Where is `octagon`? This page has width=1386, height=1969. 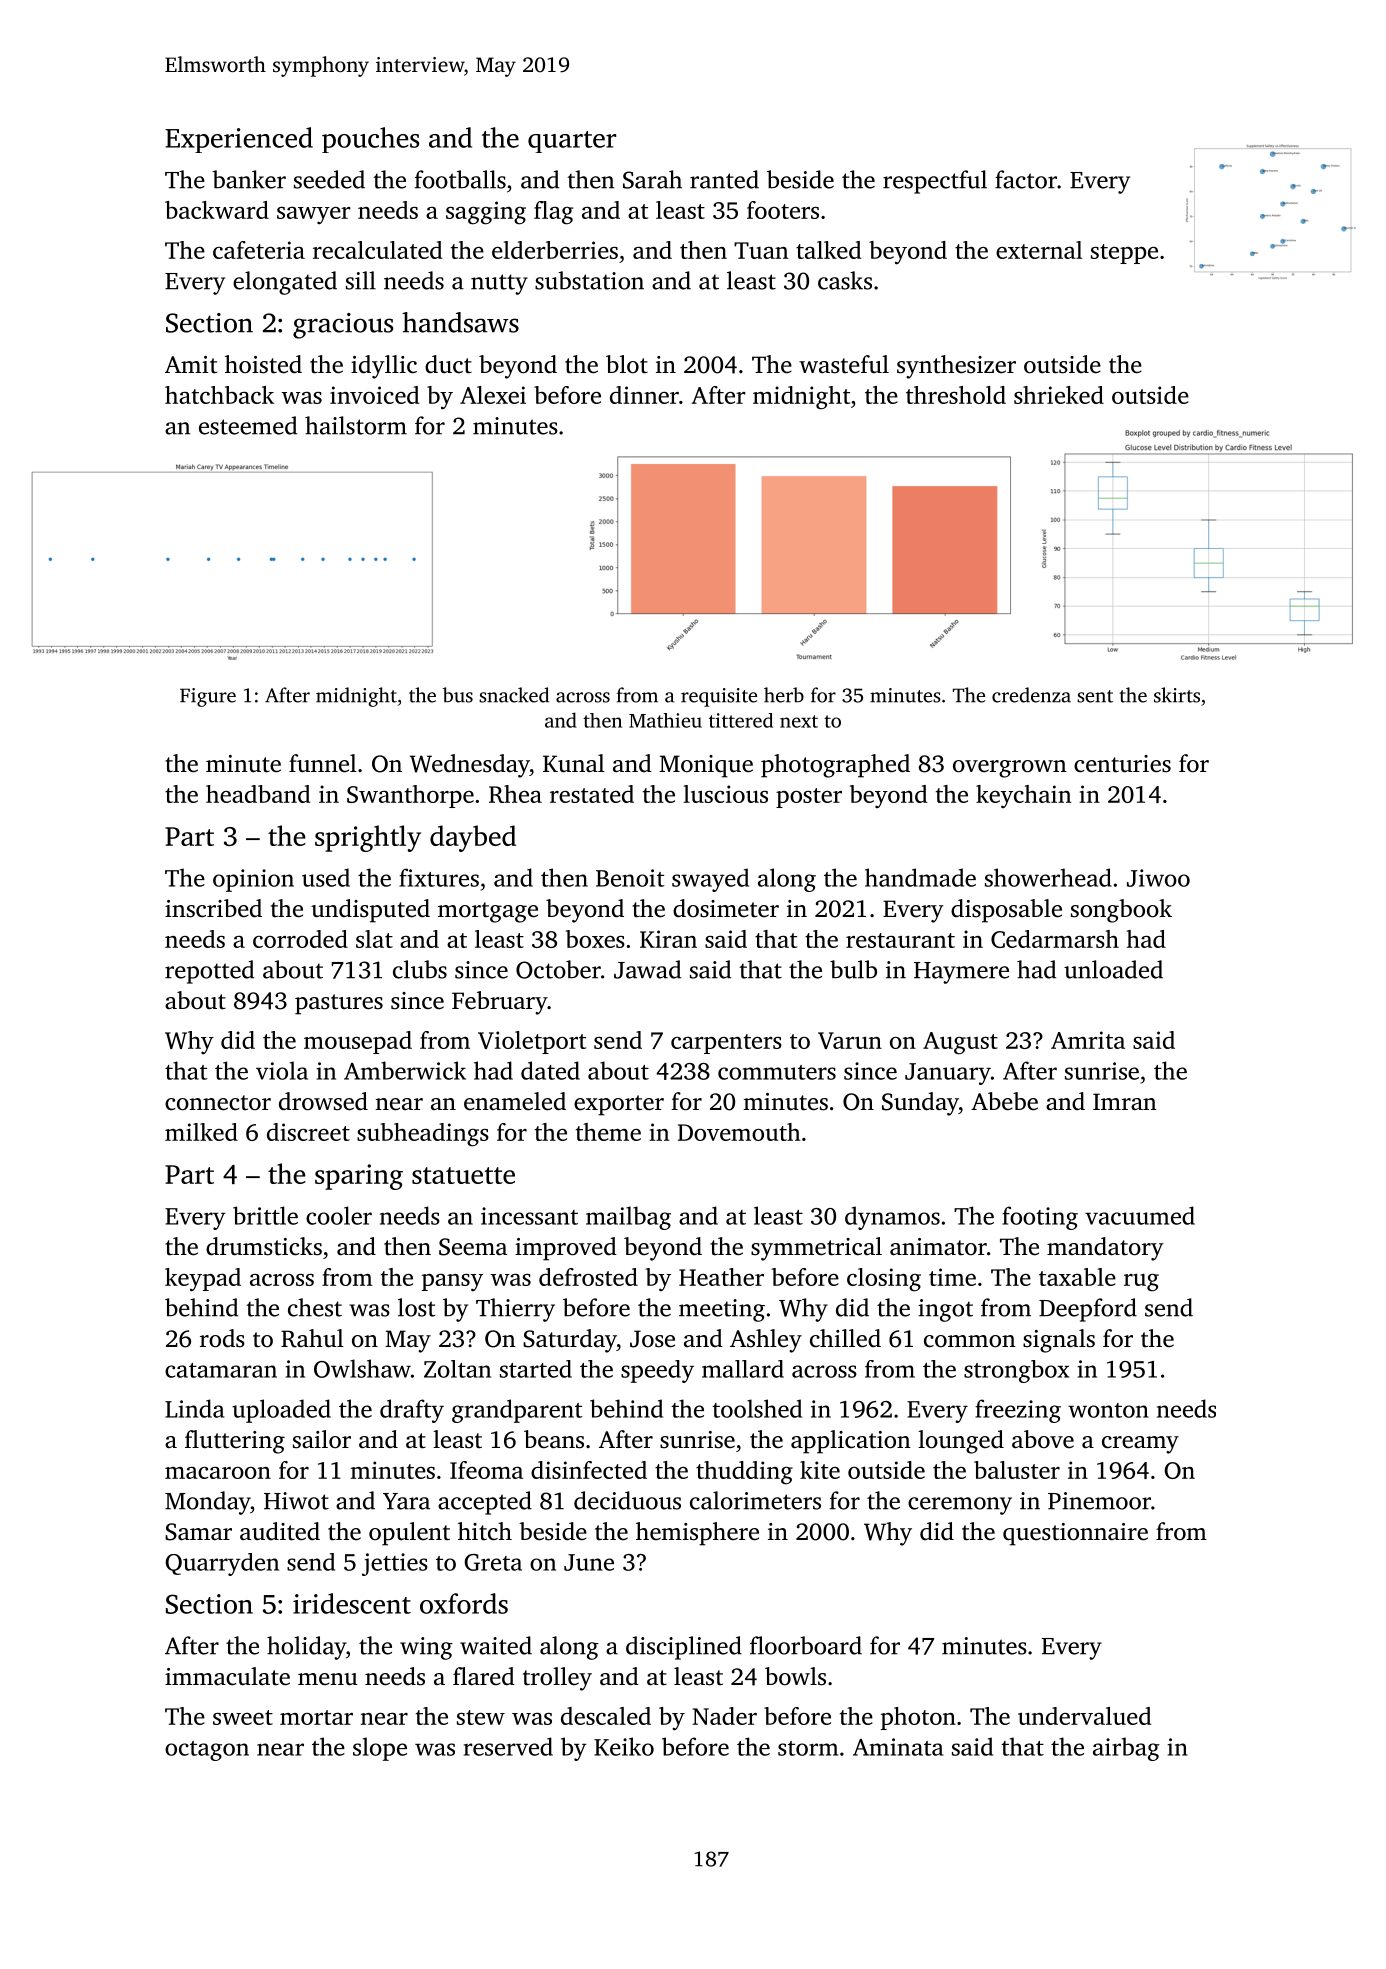
octagon is located at coordinates (207, 1751).
